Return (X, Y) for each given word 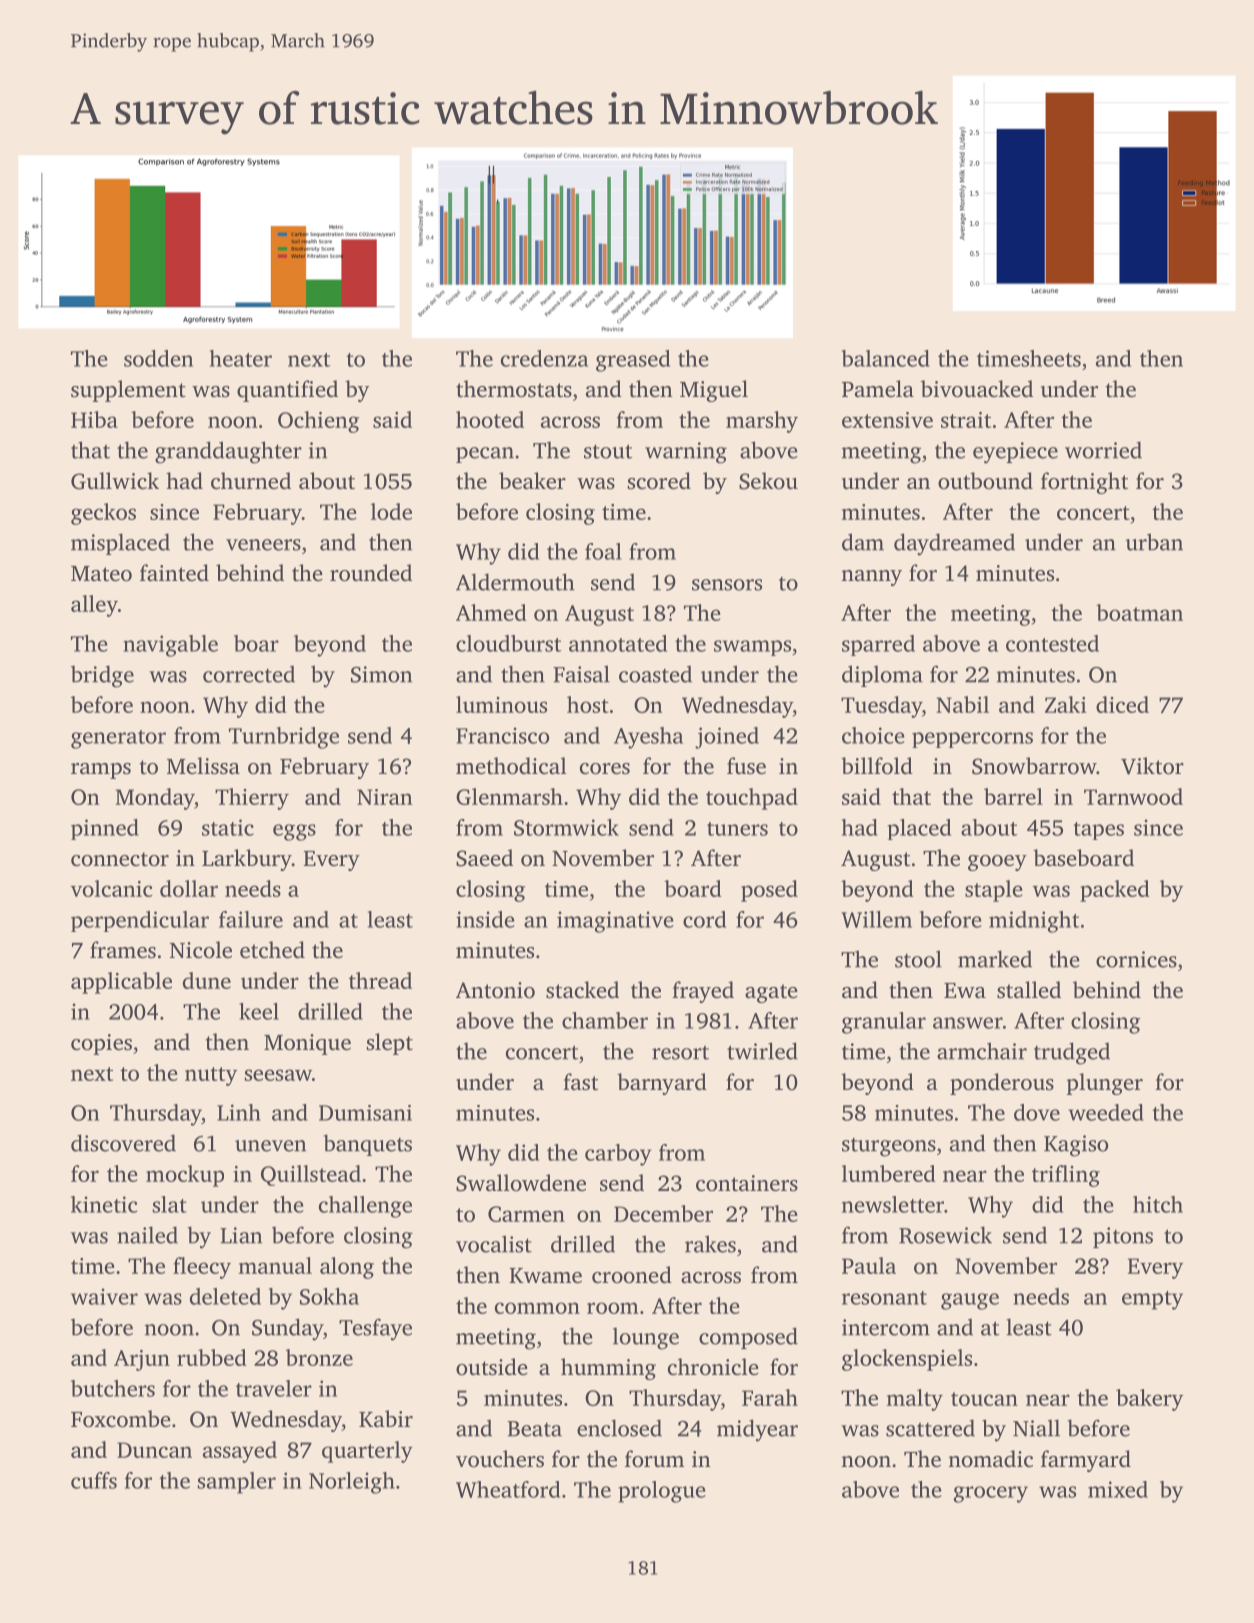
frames (123, 950)
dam (863, 542)
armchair (982, 1051)
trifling (1066, 1176)
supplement (128, 391)
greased (633, 361)
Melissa (203, 765)
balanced (886, 358)
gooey (997, 863)
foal (603, 551)
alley (94, 606)
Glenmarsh (509, 796)
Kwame (545, 1276)
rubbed (212, 1357)
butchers (113, 1388)
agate (771, 993)
